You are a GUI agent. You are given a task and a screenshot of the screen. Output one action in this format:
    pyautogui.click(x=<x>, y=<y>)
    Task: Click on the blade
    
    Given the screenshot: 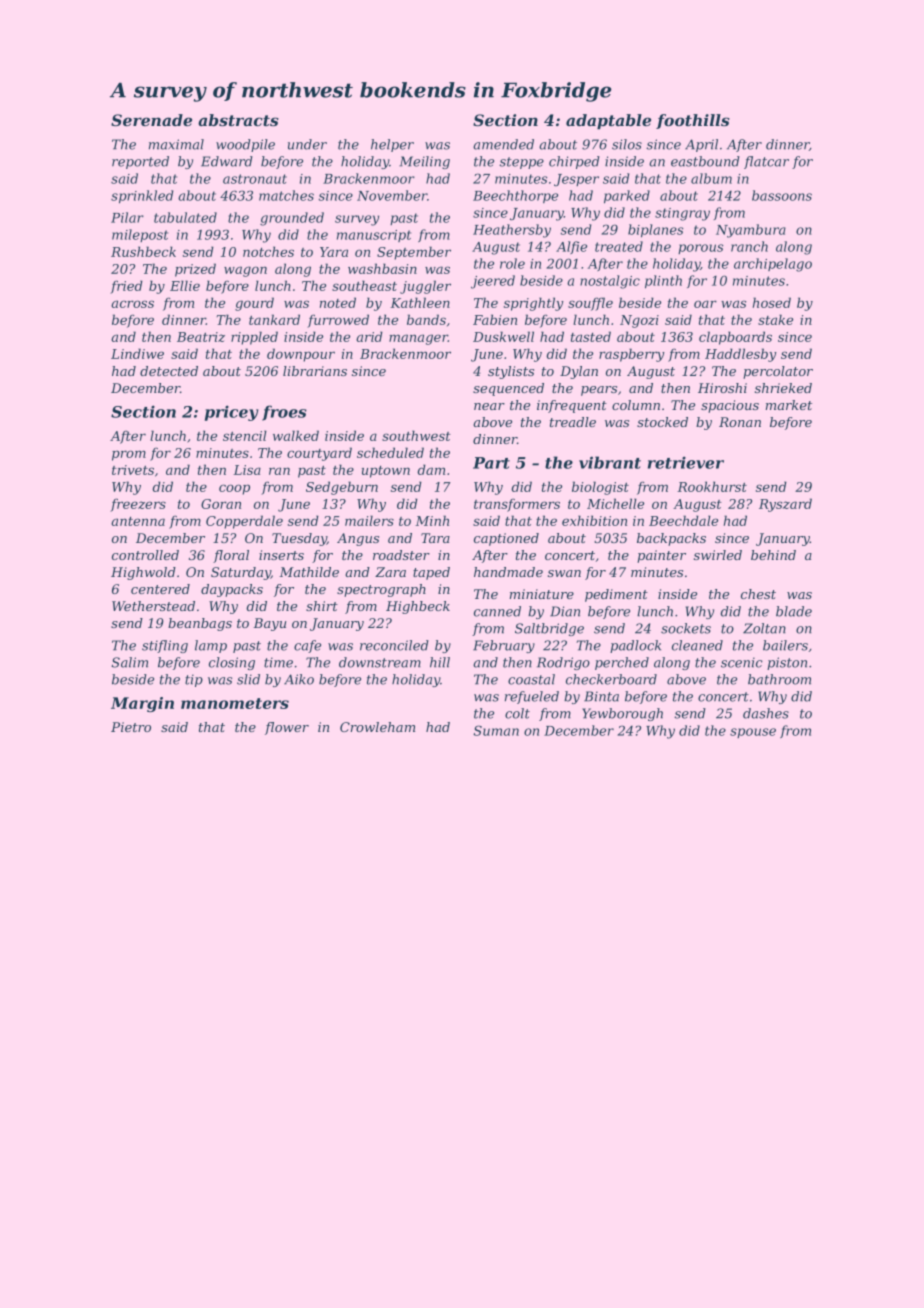 What is the action you would take?
    pyautogui.click(x=794, y=611)
